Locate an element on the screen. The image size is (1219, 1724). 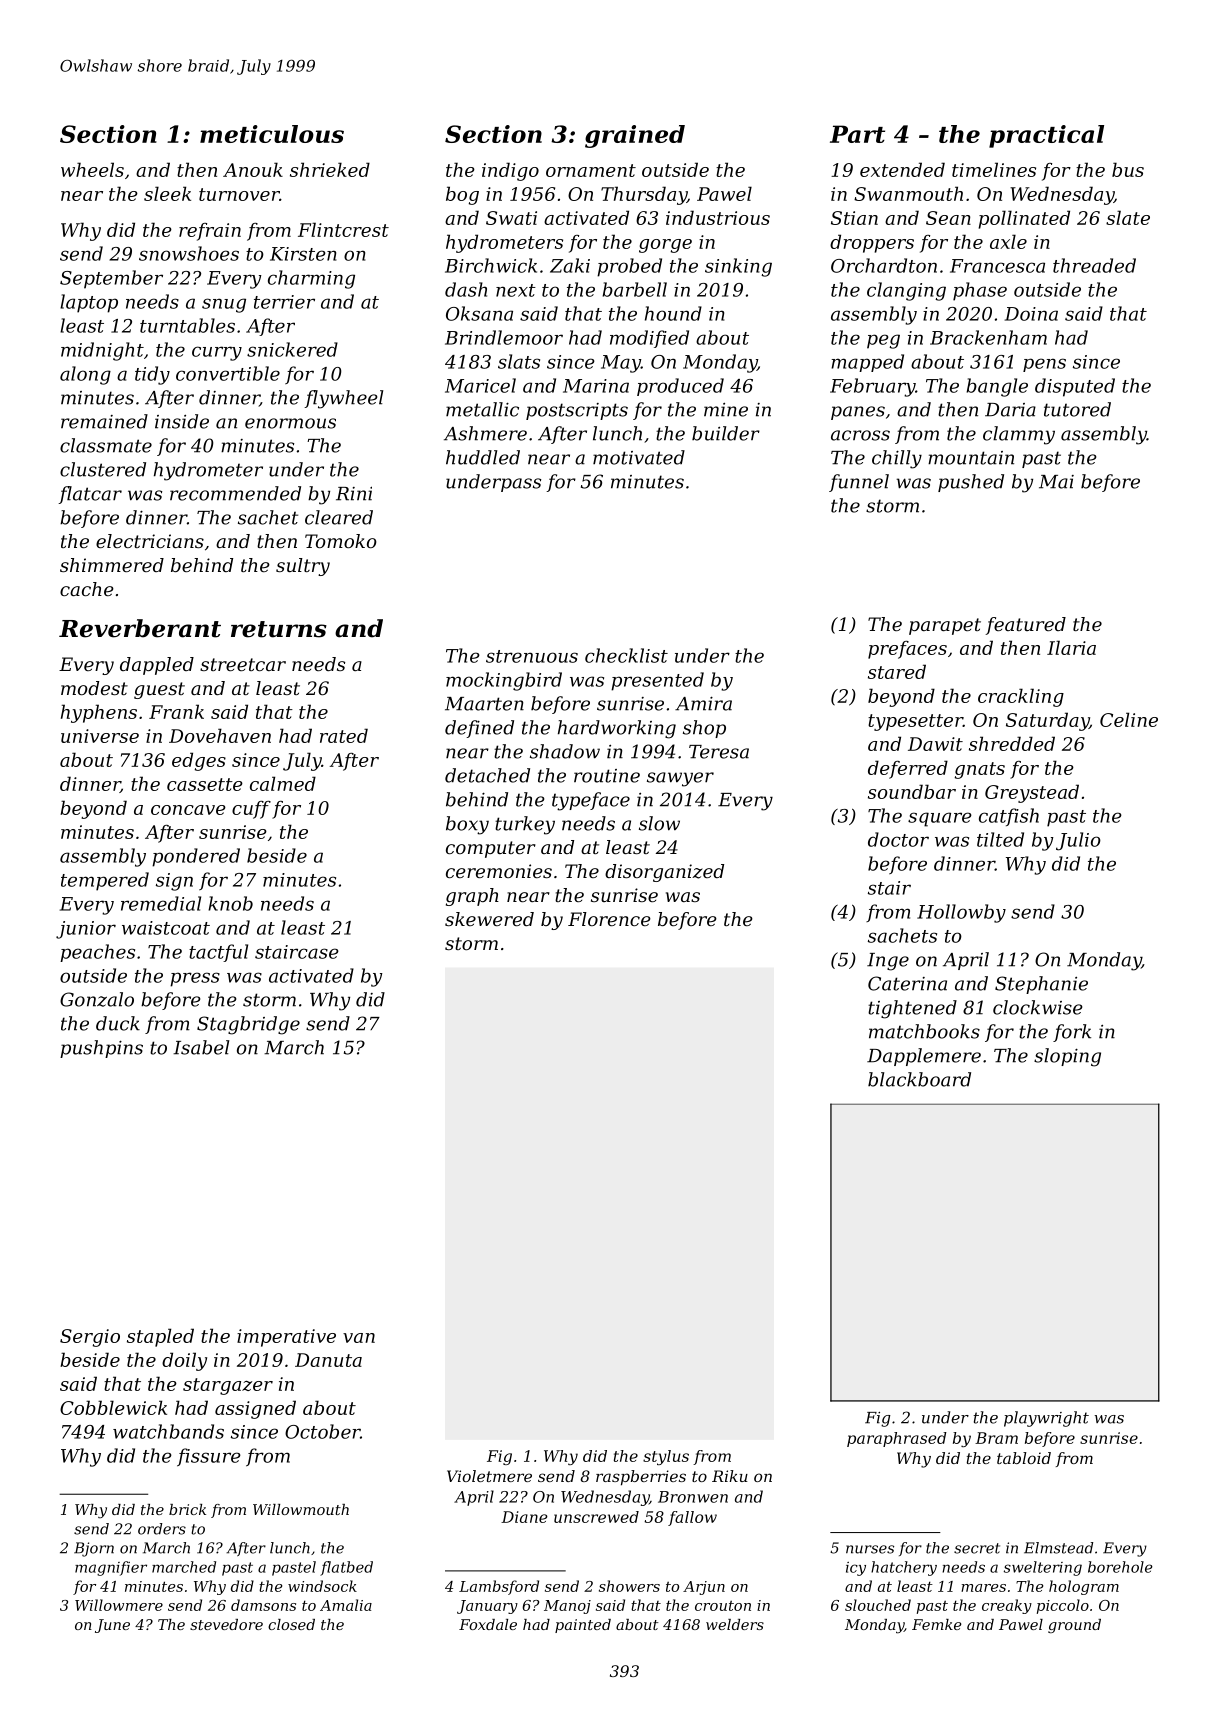
wheels is located at coordinates (92, 169).
